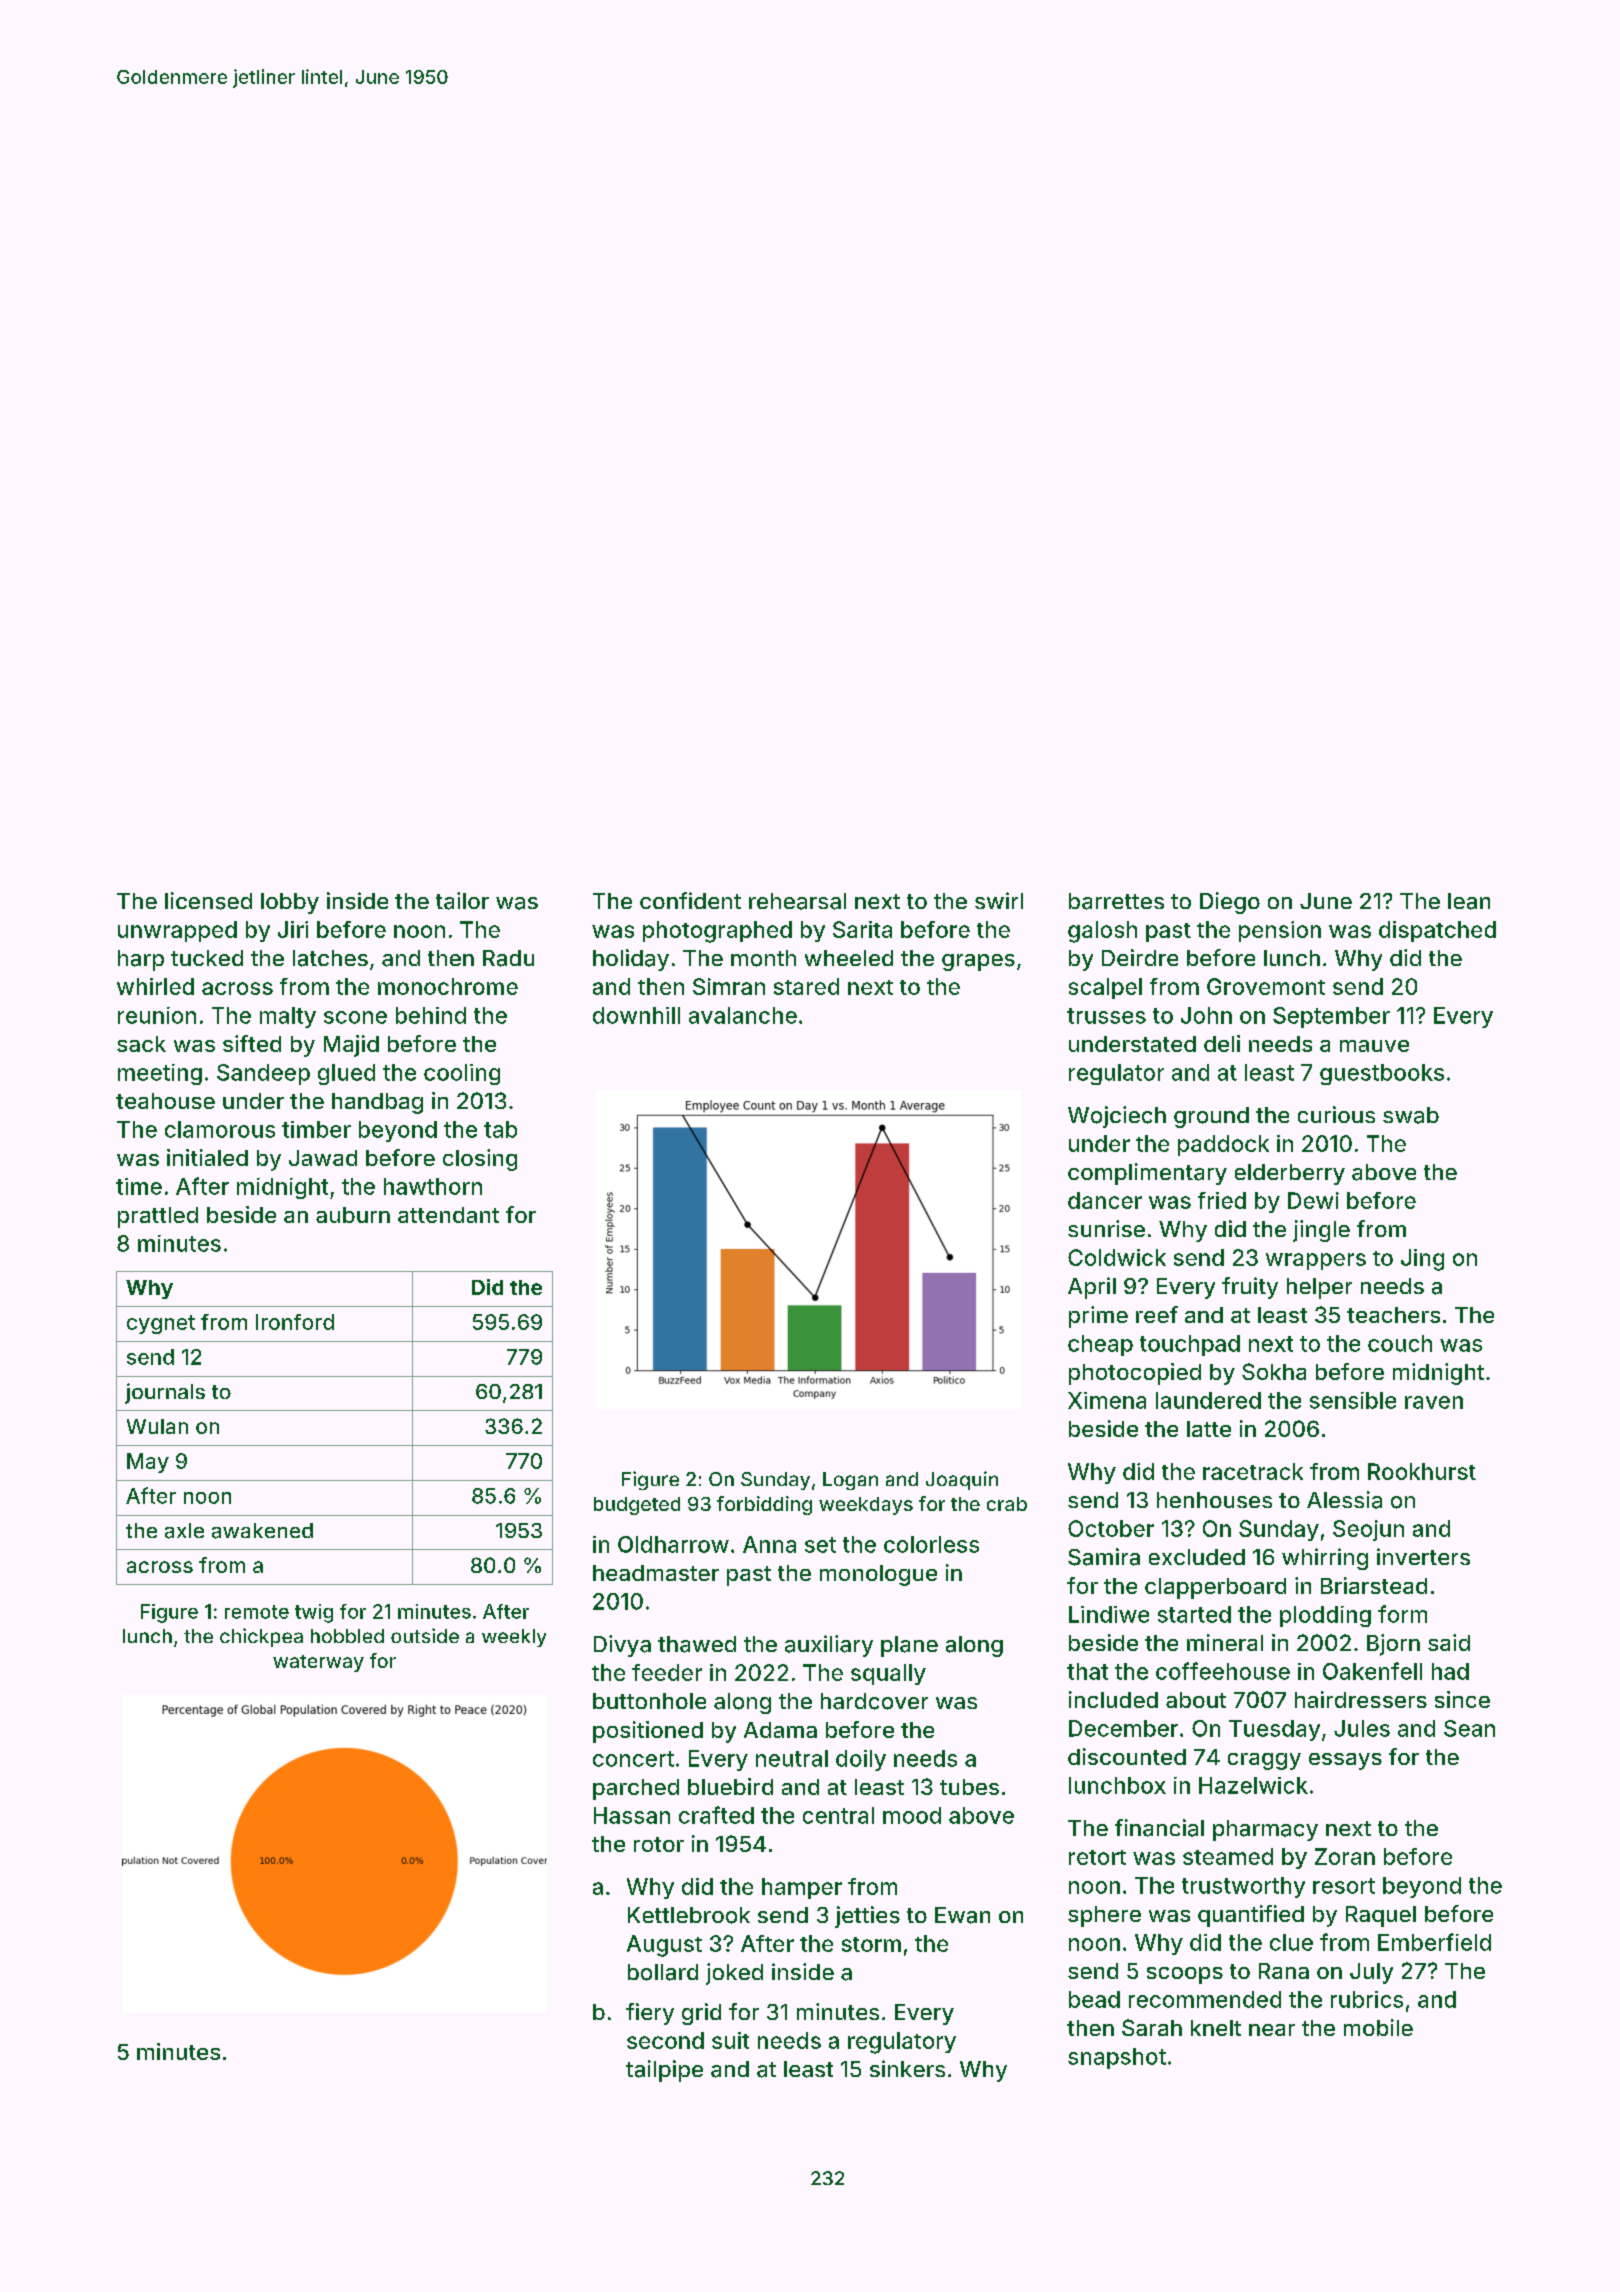 This page has width=1620, height=2292. What do you see at coordinates (632, 1815) in the page?
I see `Hassan` at bounding box center [632, 1815].
